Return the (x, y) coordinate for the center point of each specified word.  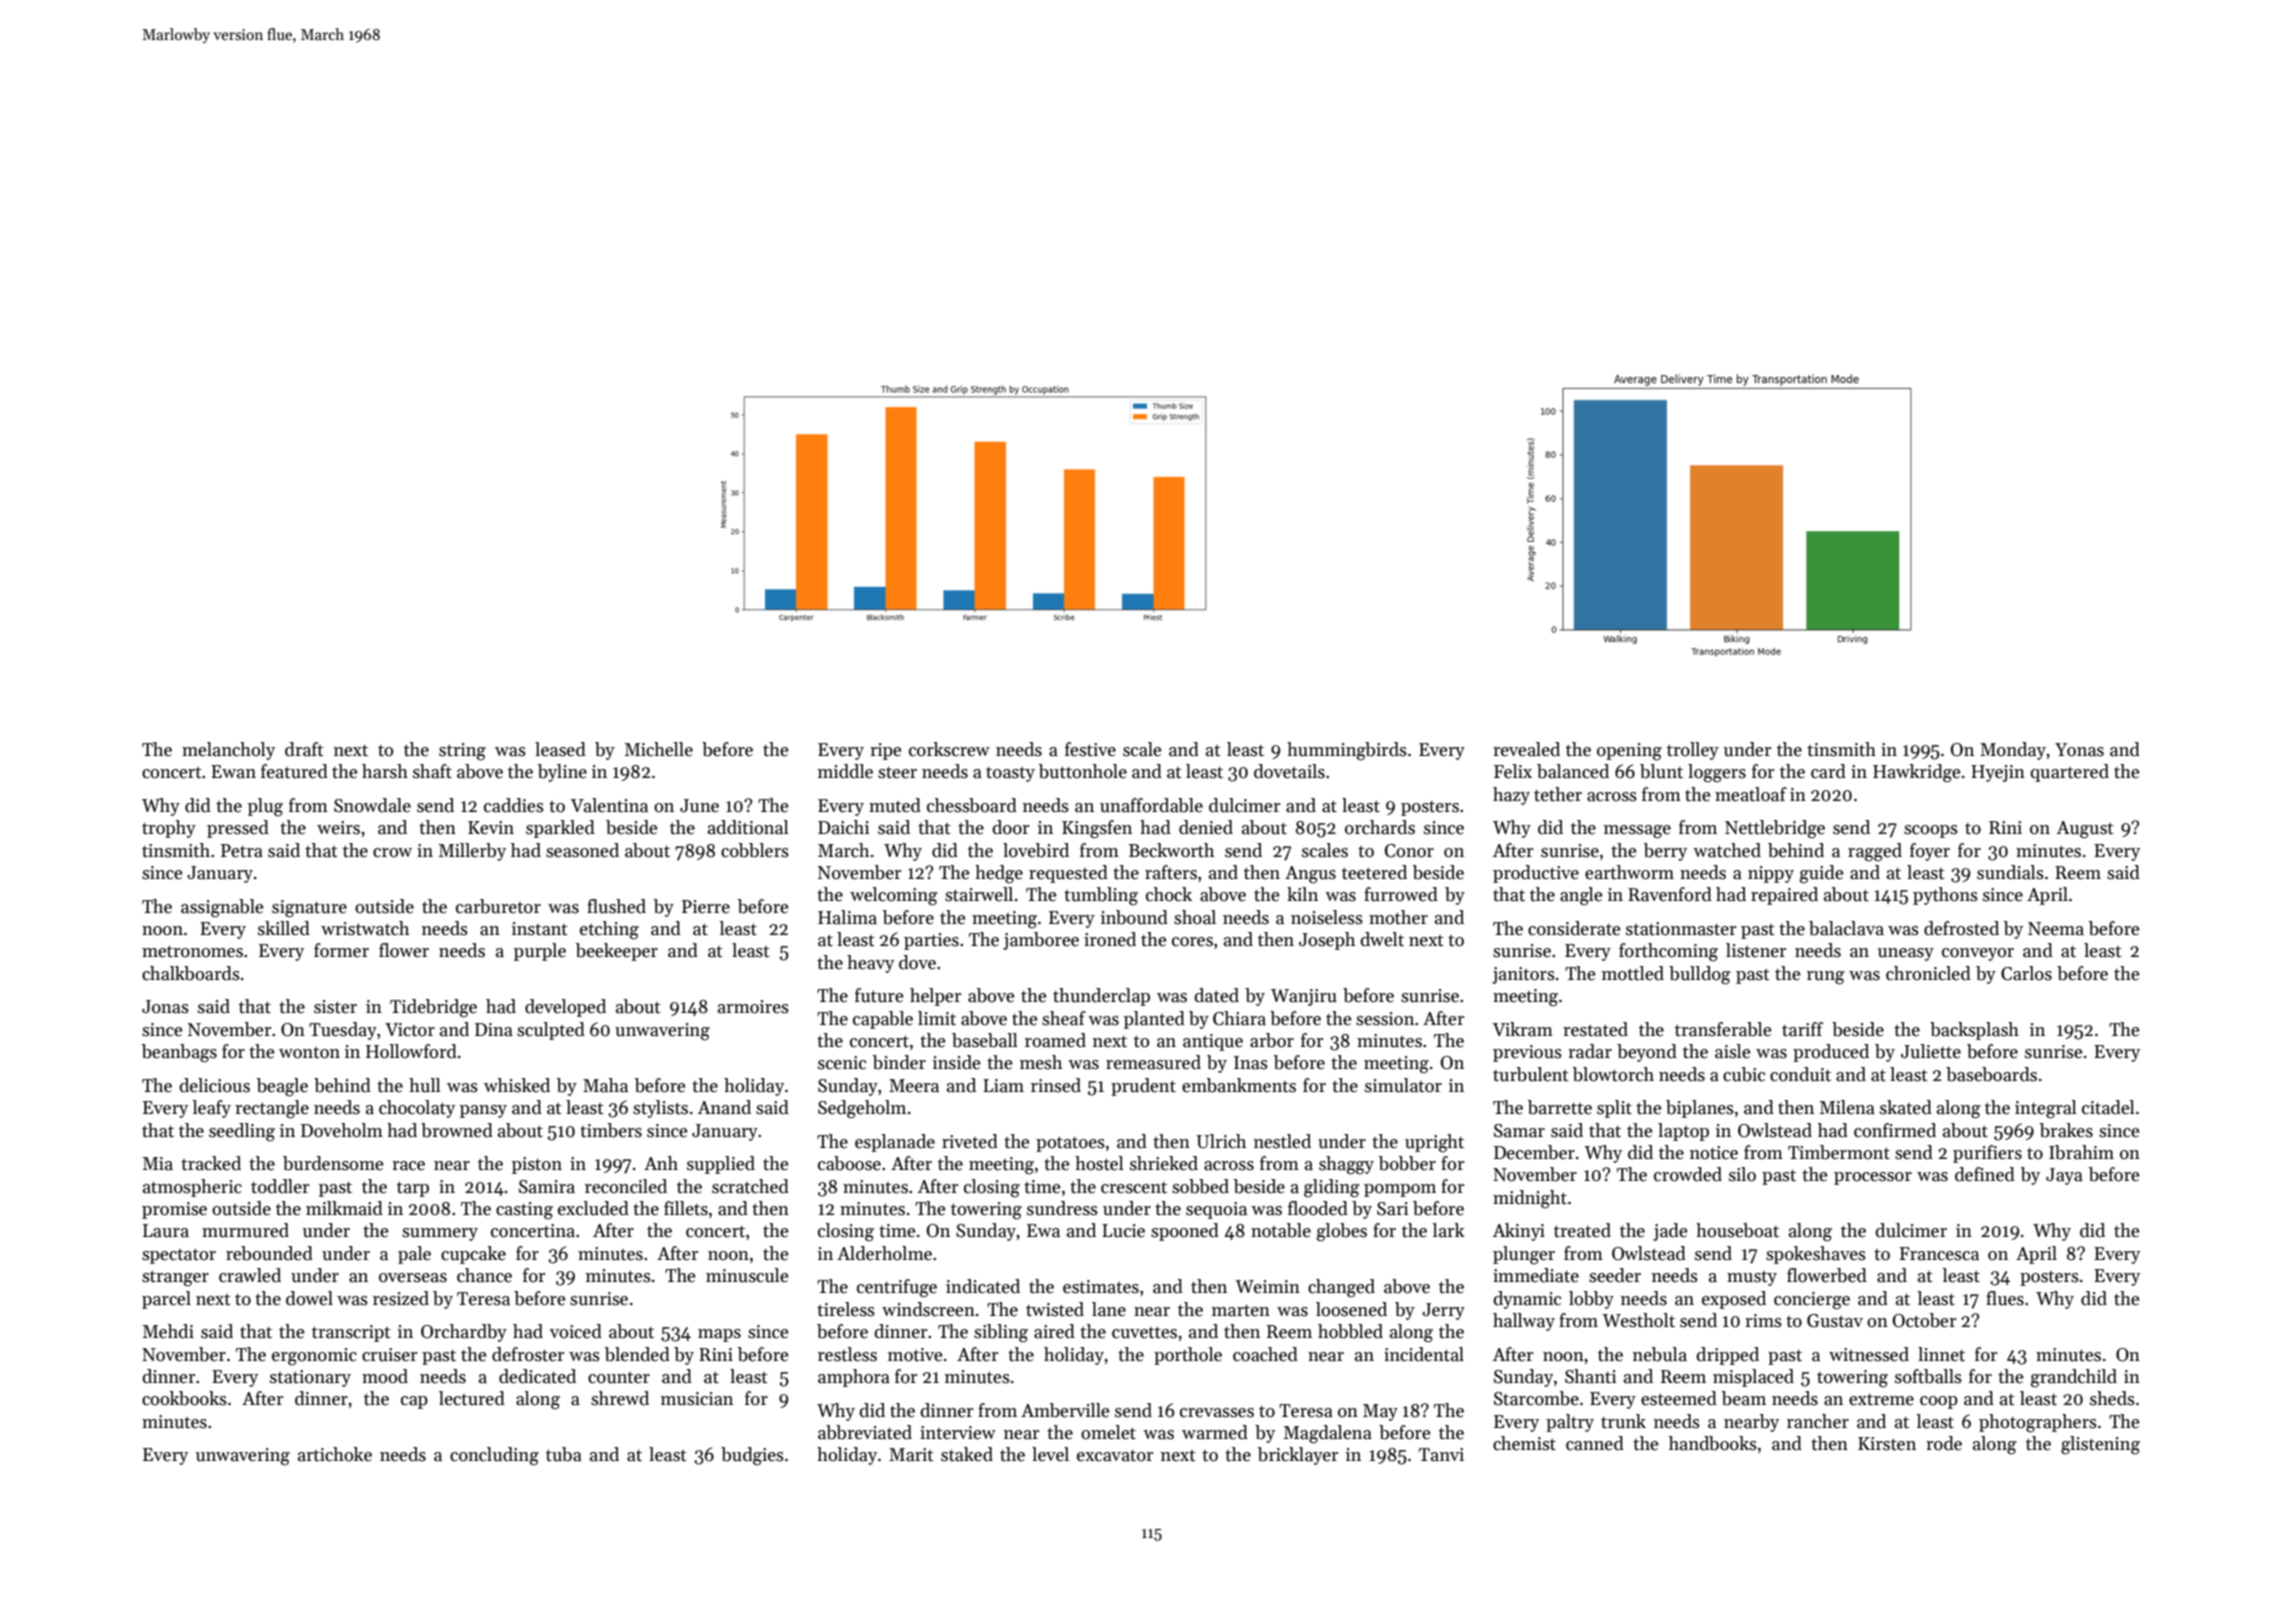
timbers (611, 1130)
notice (1714, 1153)
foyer (1930, 852)
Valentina (609, 805)
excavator (1115, 1456)
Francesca (1939, 1254)
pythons (1945, 896)
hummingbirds (1347, 751)
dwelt (1382, 939)
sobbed (1200, 1186)
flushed (616, 906)
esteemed (1679, 1398)
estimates (1101, 1287)
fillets (686, 1208)
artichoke (335, 1454)
